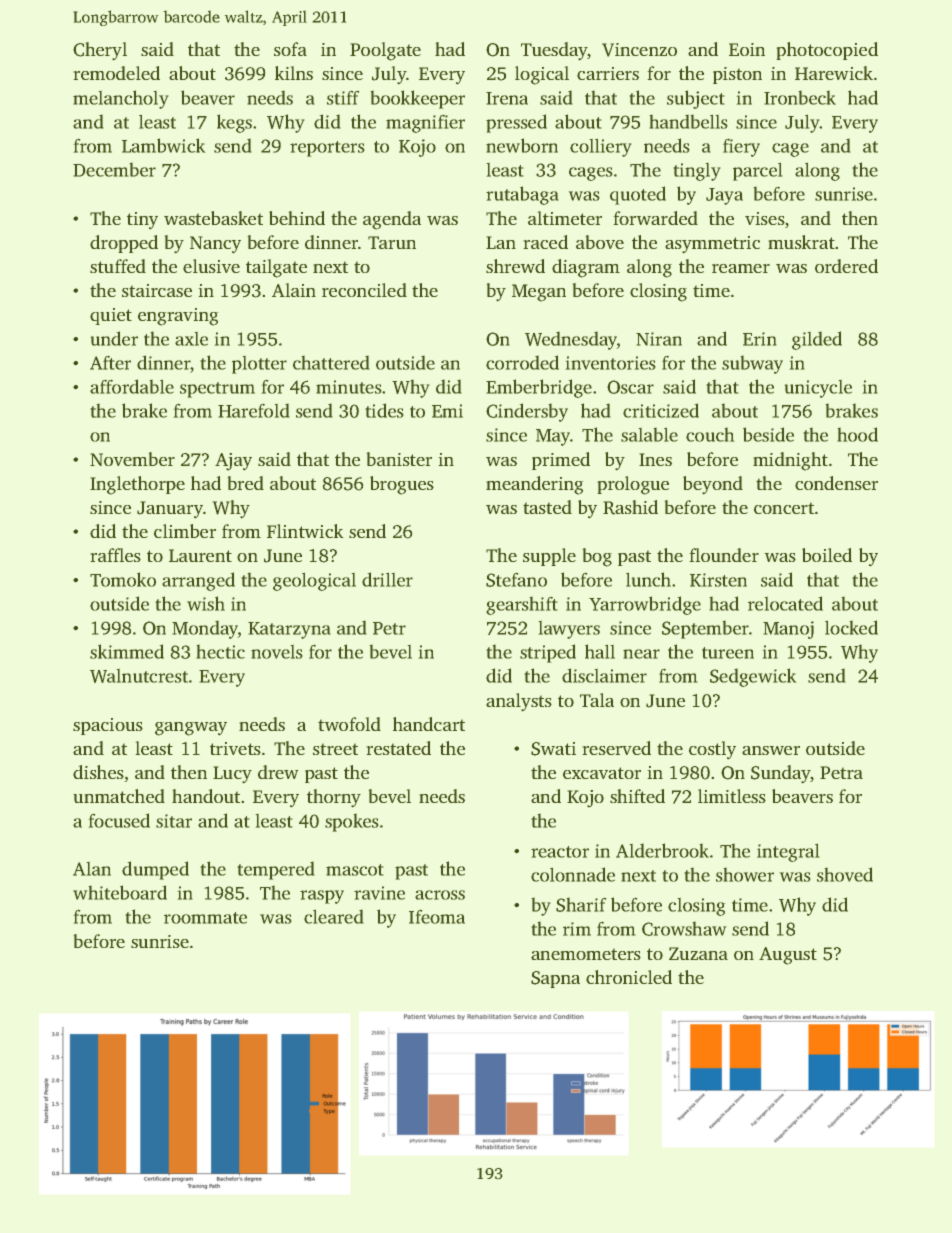  What do you see at coordinates (399, 459) in the document?
I see `banister` at bounding box center [399, 459].
